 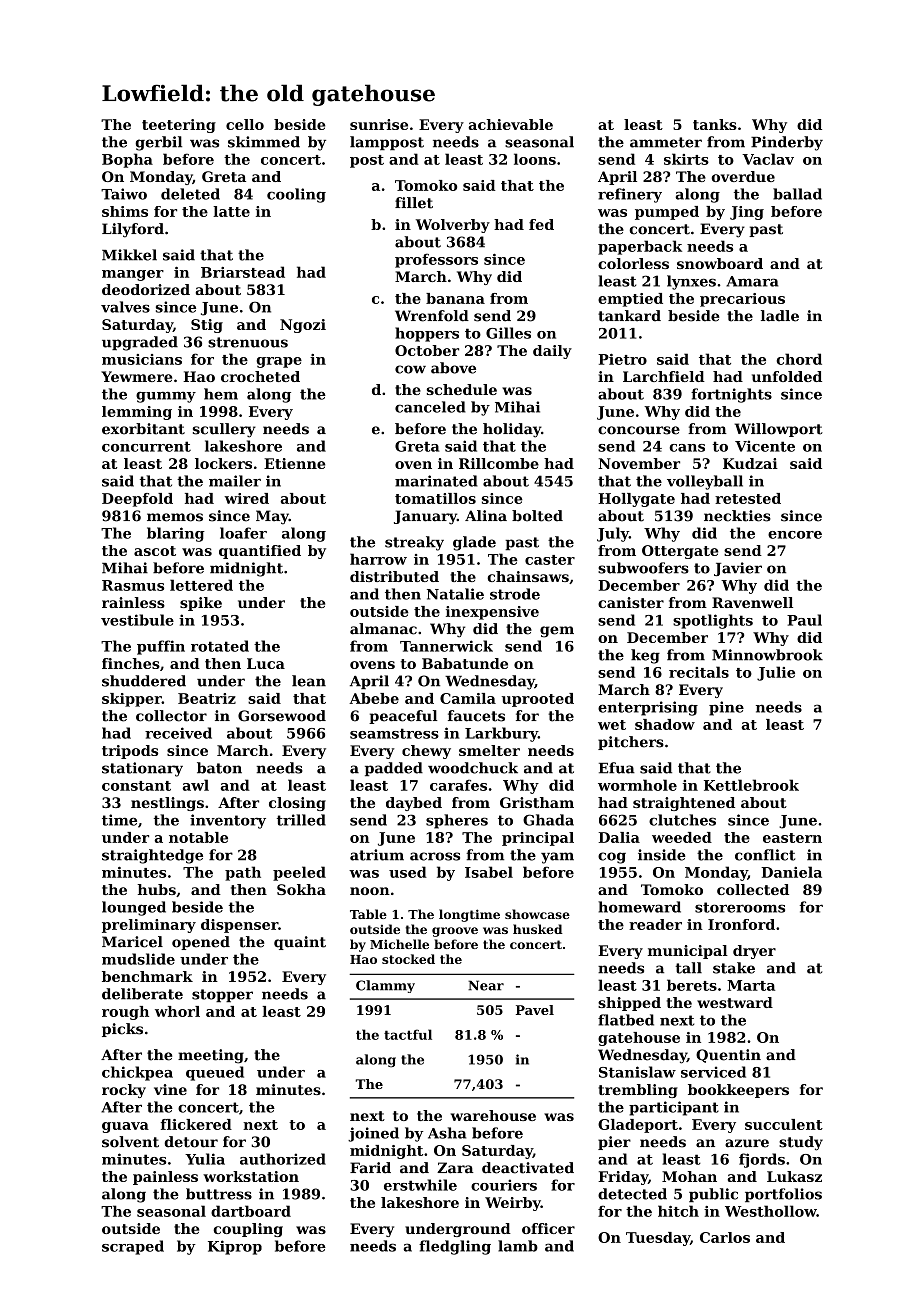 What do you see at coordinates (518, 1246) in the document?
I see `lamb` at bounding box center [518, 1246].
